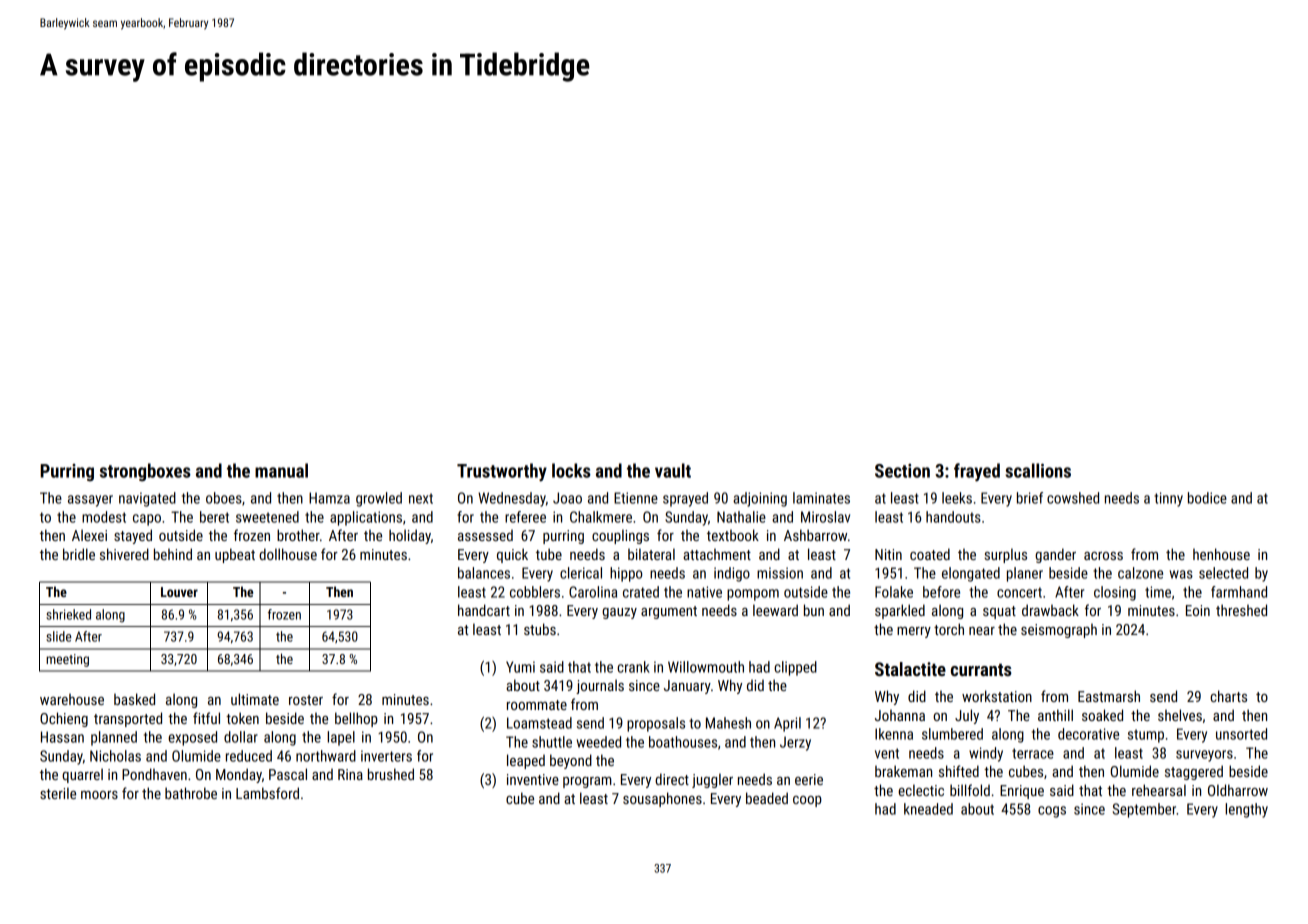  What do you see at coordinates (145, 472) in the document?
I see `strongboxes` at bounding box center [145, 472].
